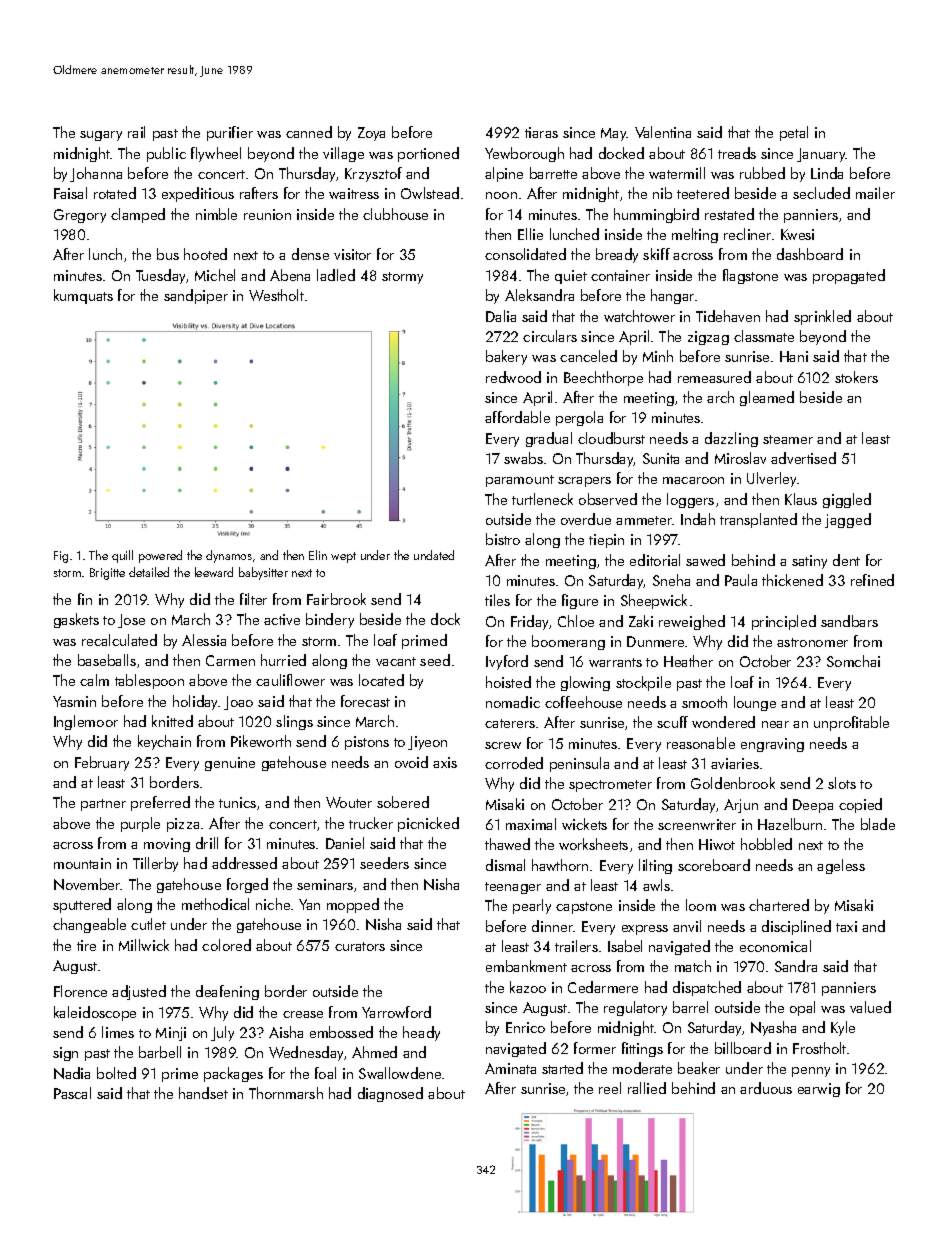  What do you see at coordinates (532, 906) in the image?
I see `pearly` at bounding box center [532, 906].
